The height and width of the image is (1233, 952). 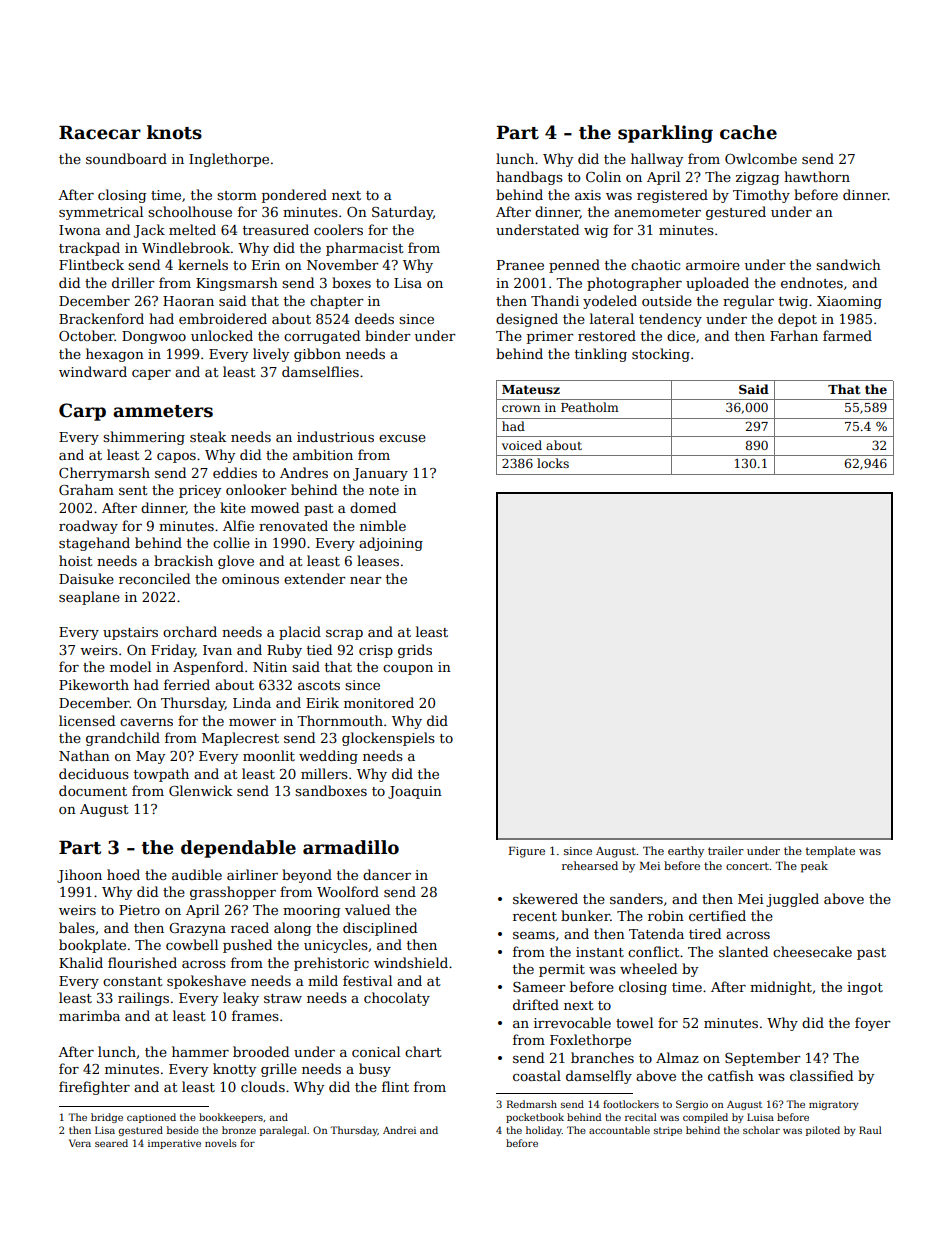 What do you see at coordinates (241, 999) in the image?
I see `leaky` at bounding box center [241, 999].
